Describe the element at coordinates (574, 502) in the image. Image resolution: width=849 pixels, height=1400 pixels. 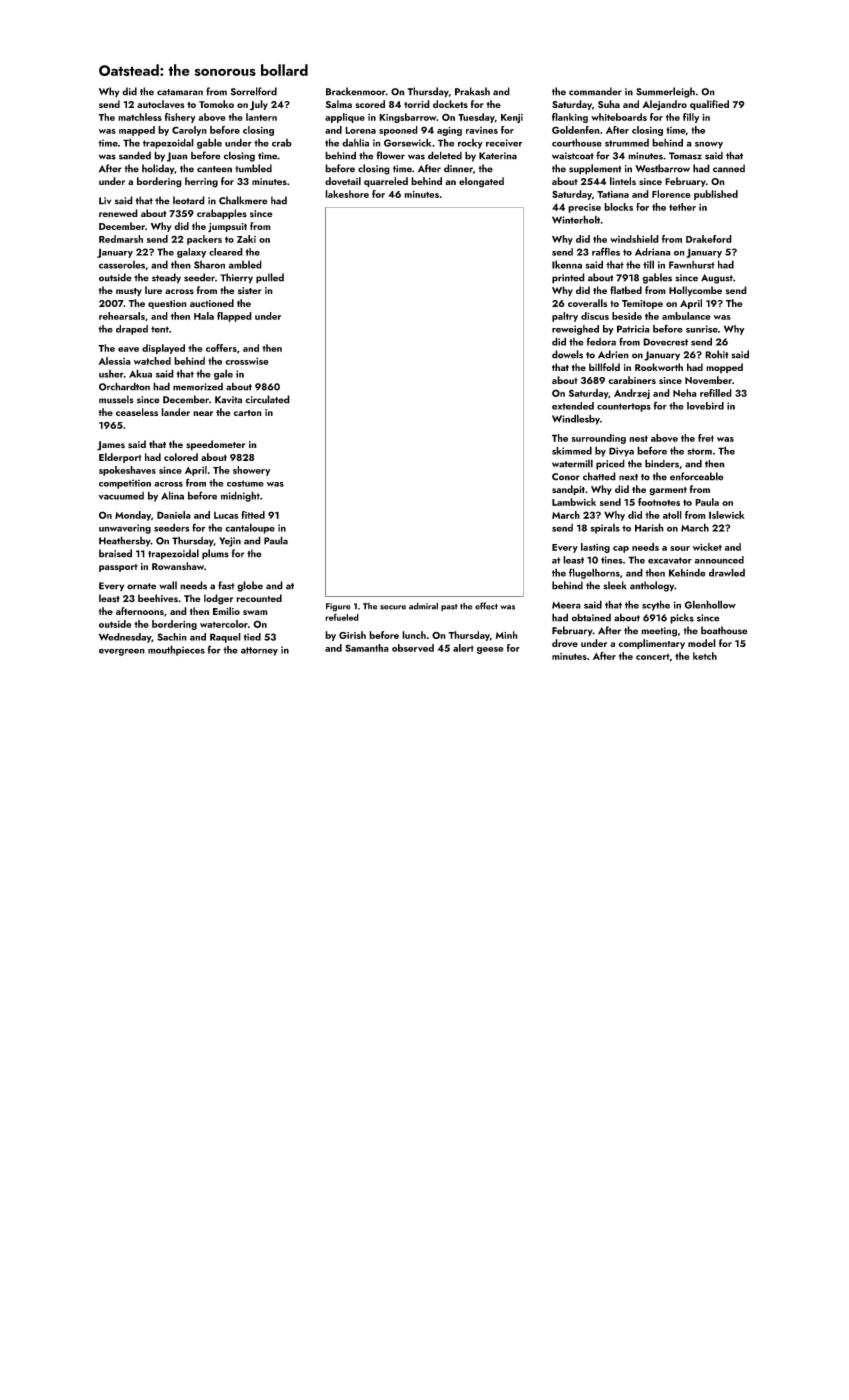
I see `Lambwick` at that location.
